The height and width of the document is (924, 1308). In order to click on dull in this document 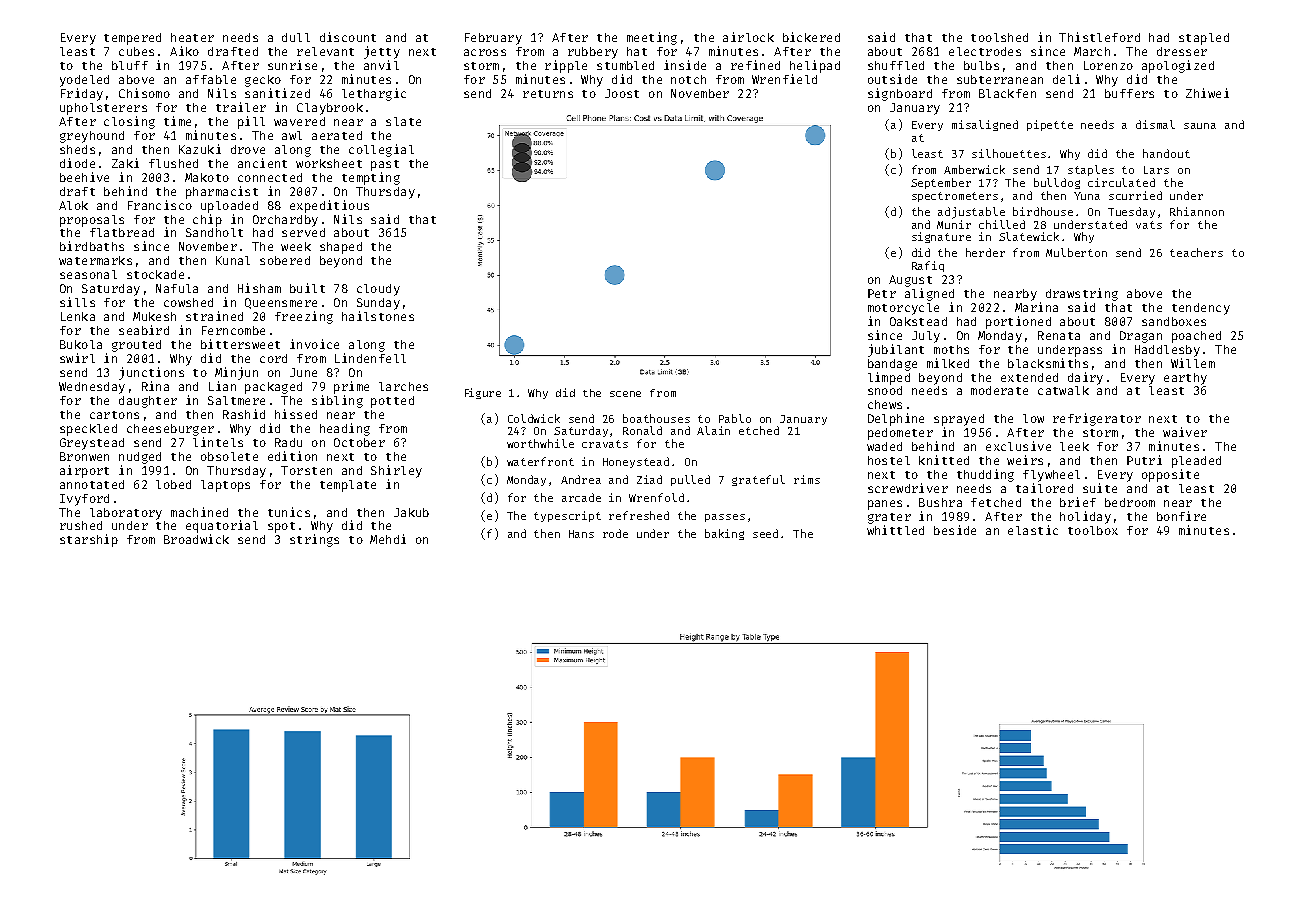, I will do `click(296, 37)`.
